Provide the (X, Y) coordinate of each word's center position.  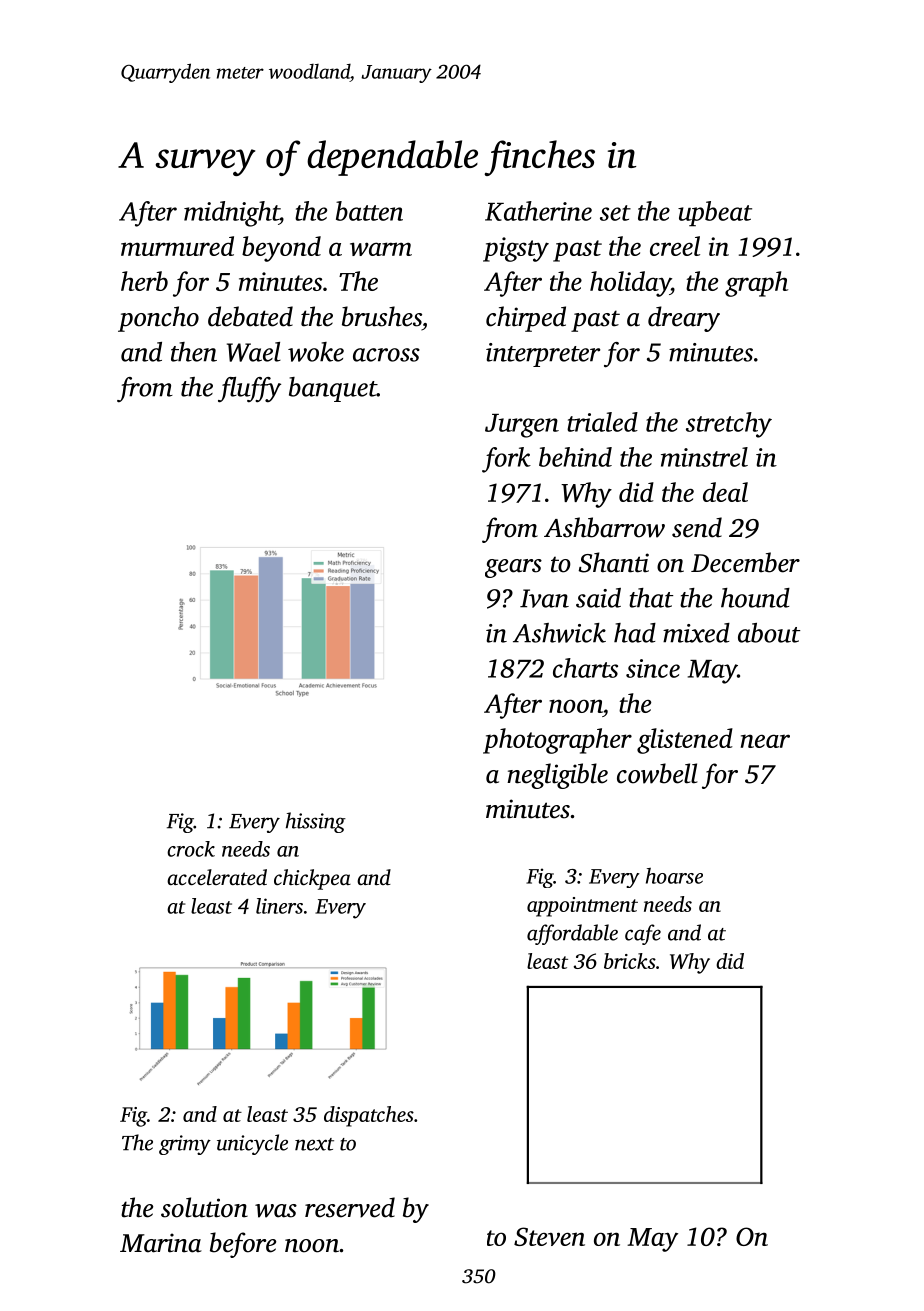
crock (191, 849)
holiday (630, 284)
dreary (684, 319)
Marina (161, 1243)
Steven (549, 1236)
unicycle (252, 1144)
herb (144, 281)
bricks (630, 961)
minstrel (704, 457)
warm (381, 249)
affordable (572, 934)
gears (513, 568)
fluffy (249, 390)
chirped (526, 319)
